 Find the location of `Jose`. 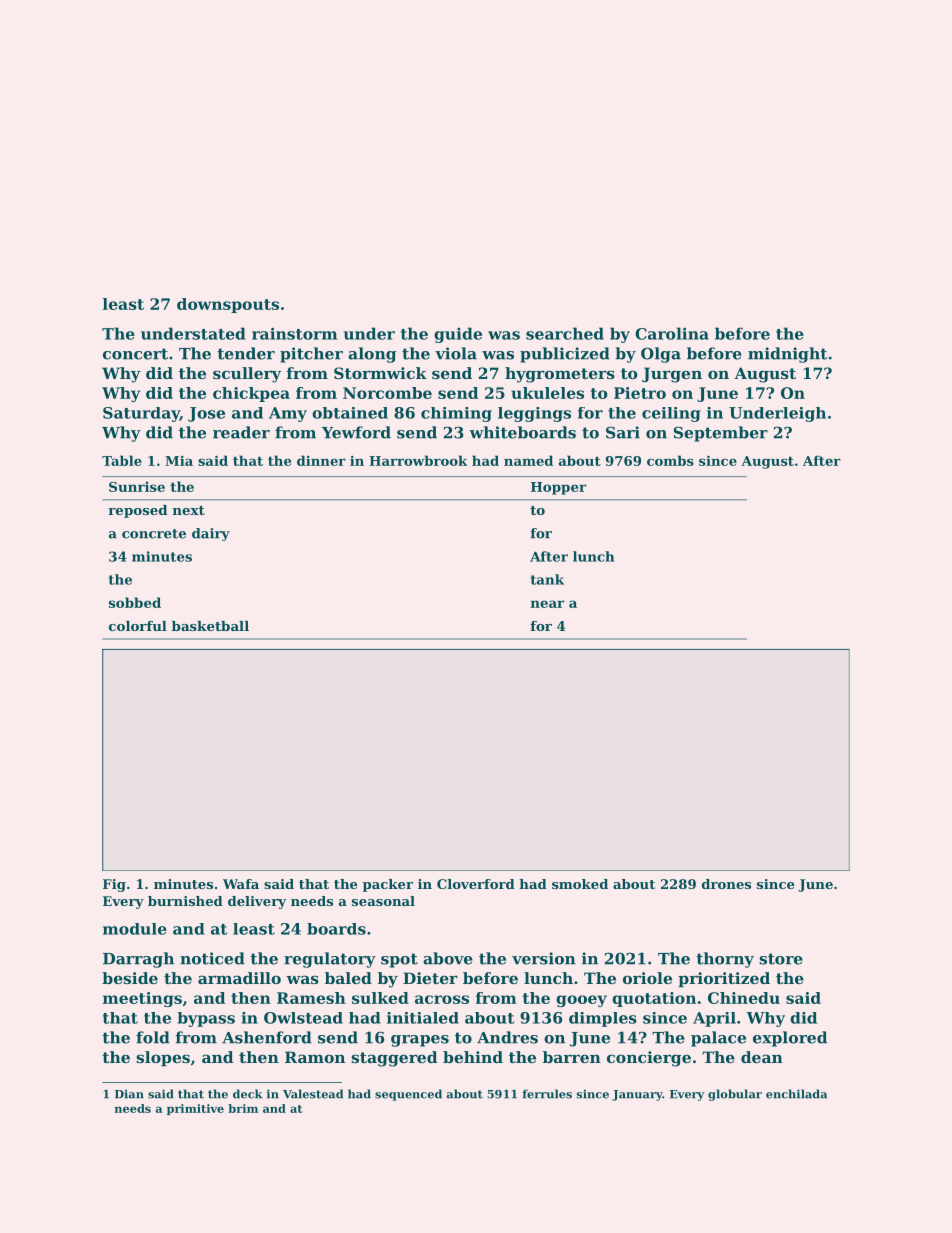

Jose is located at coordinates (206, 414).
